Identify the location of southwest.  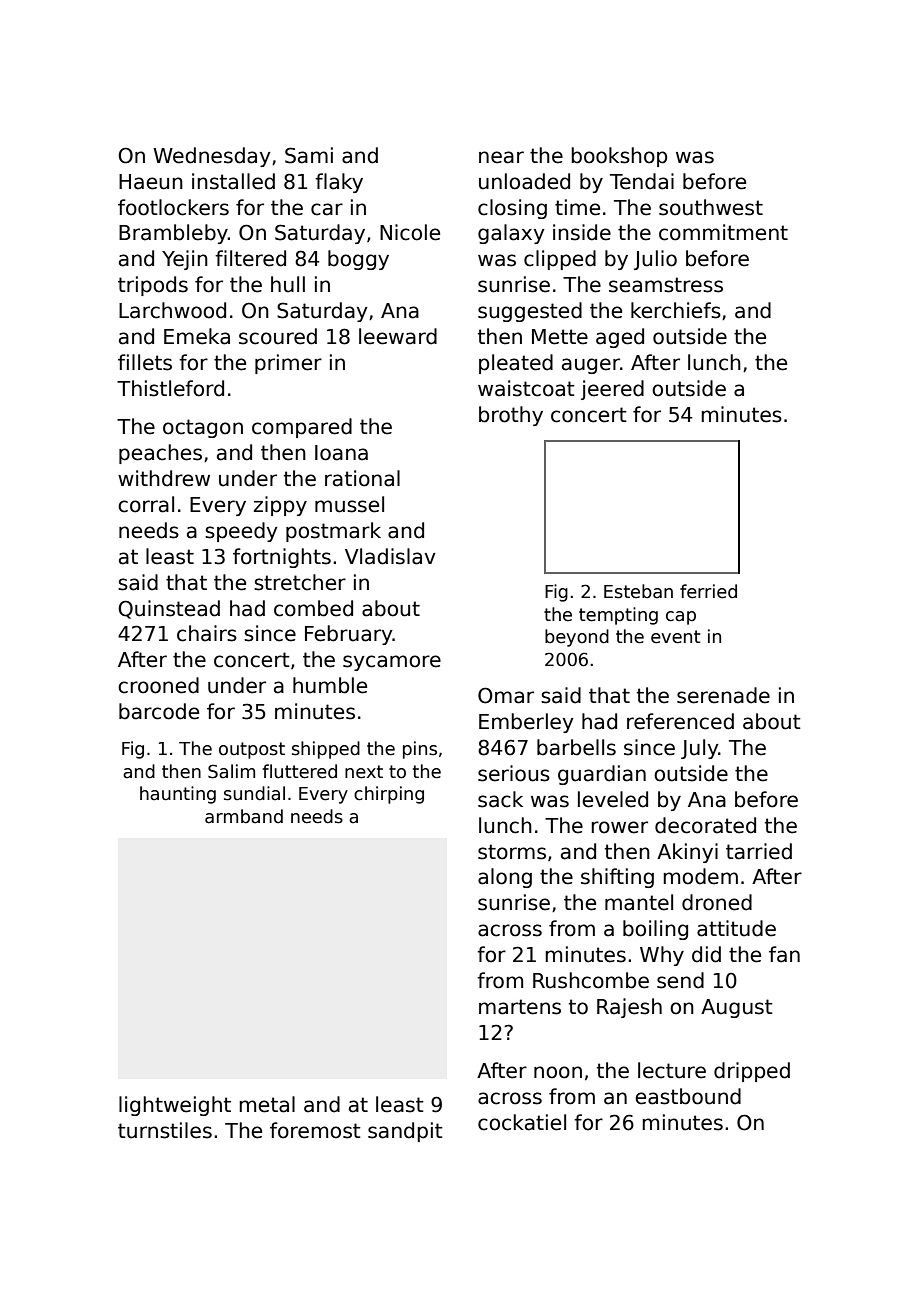
(711, 207).
